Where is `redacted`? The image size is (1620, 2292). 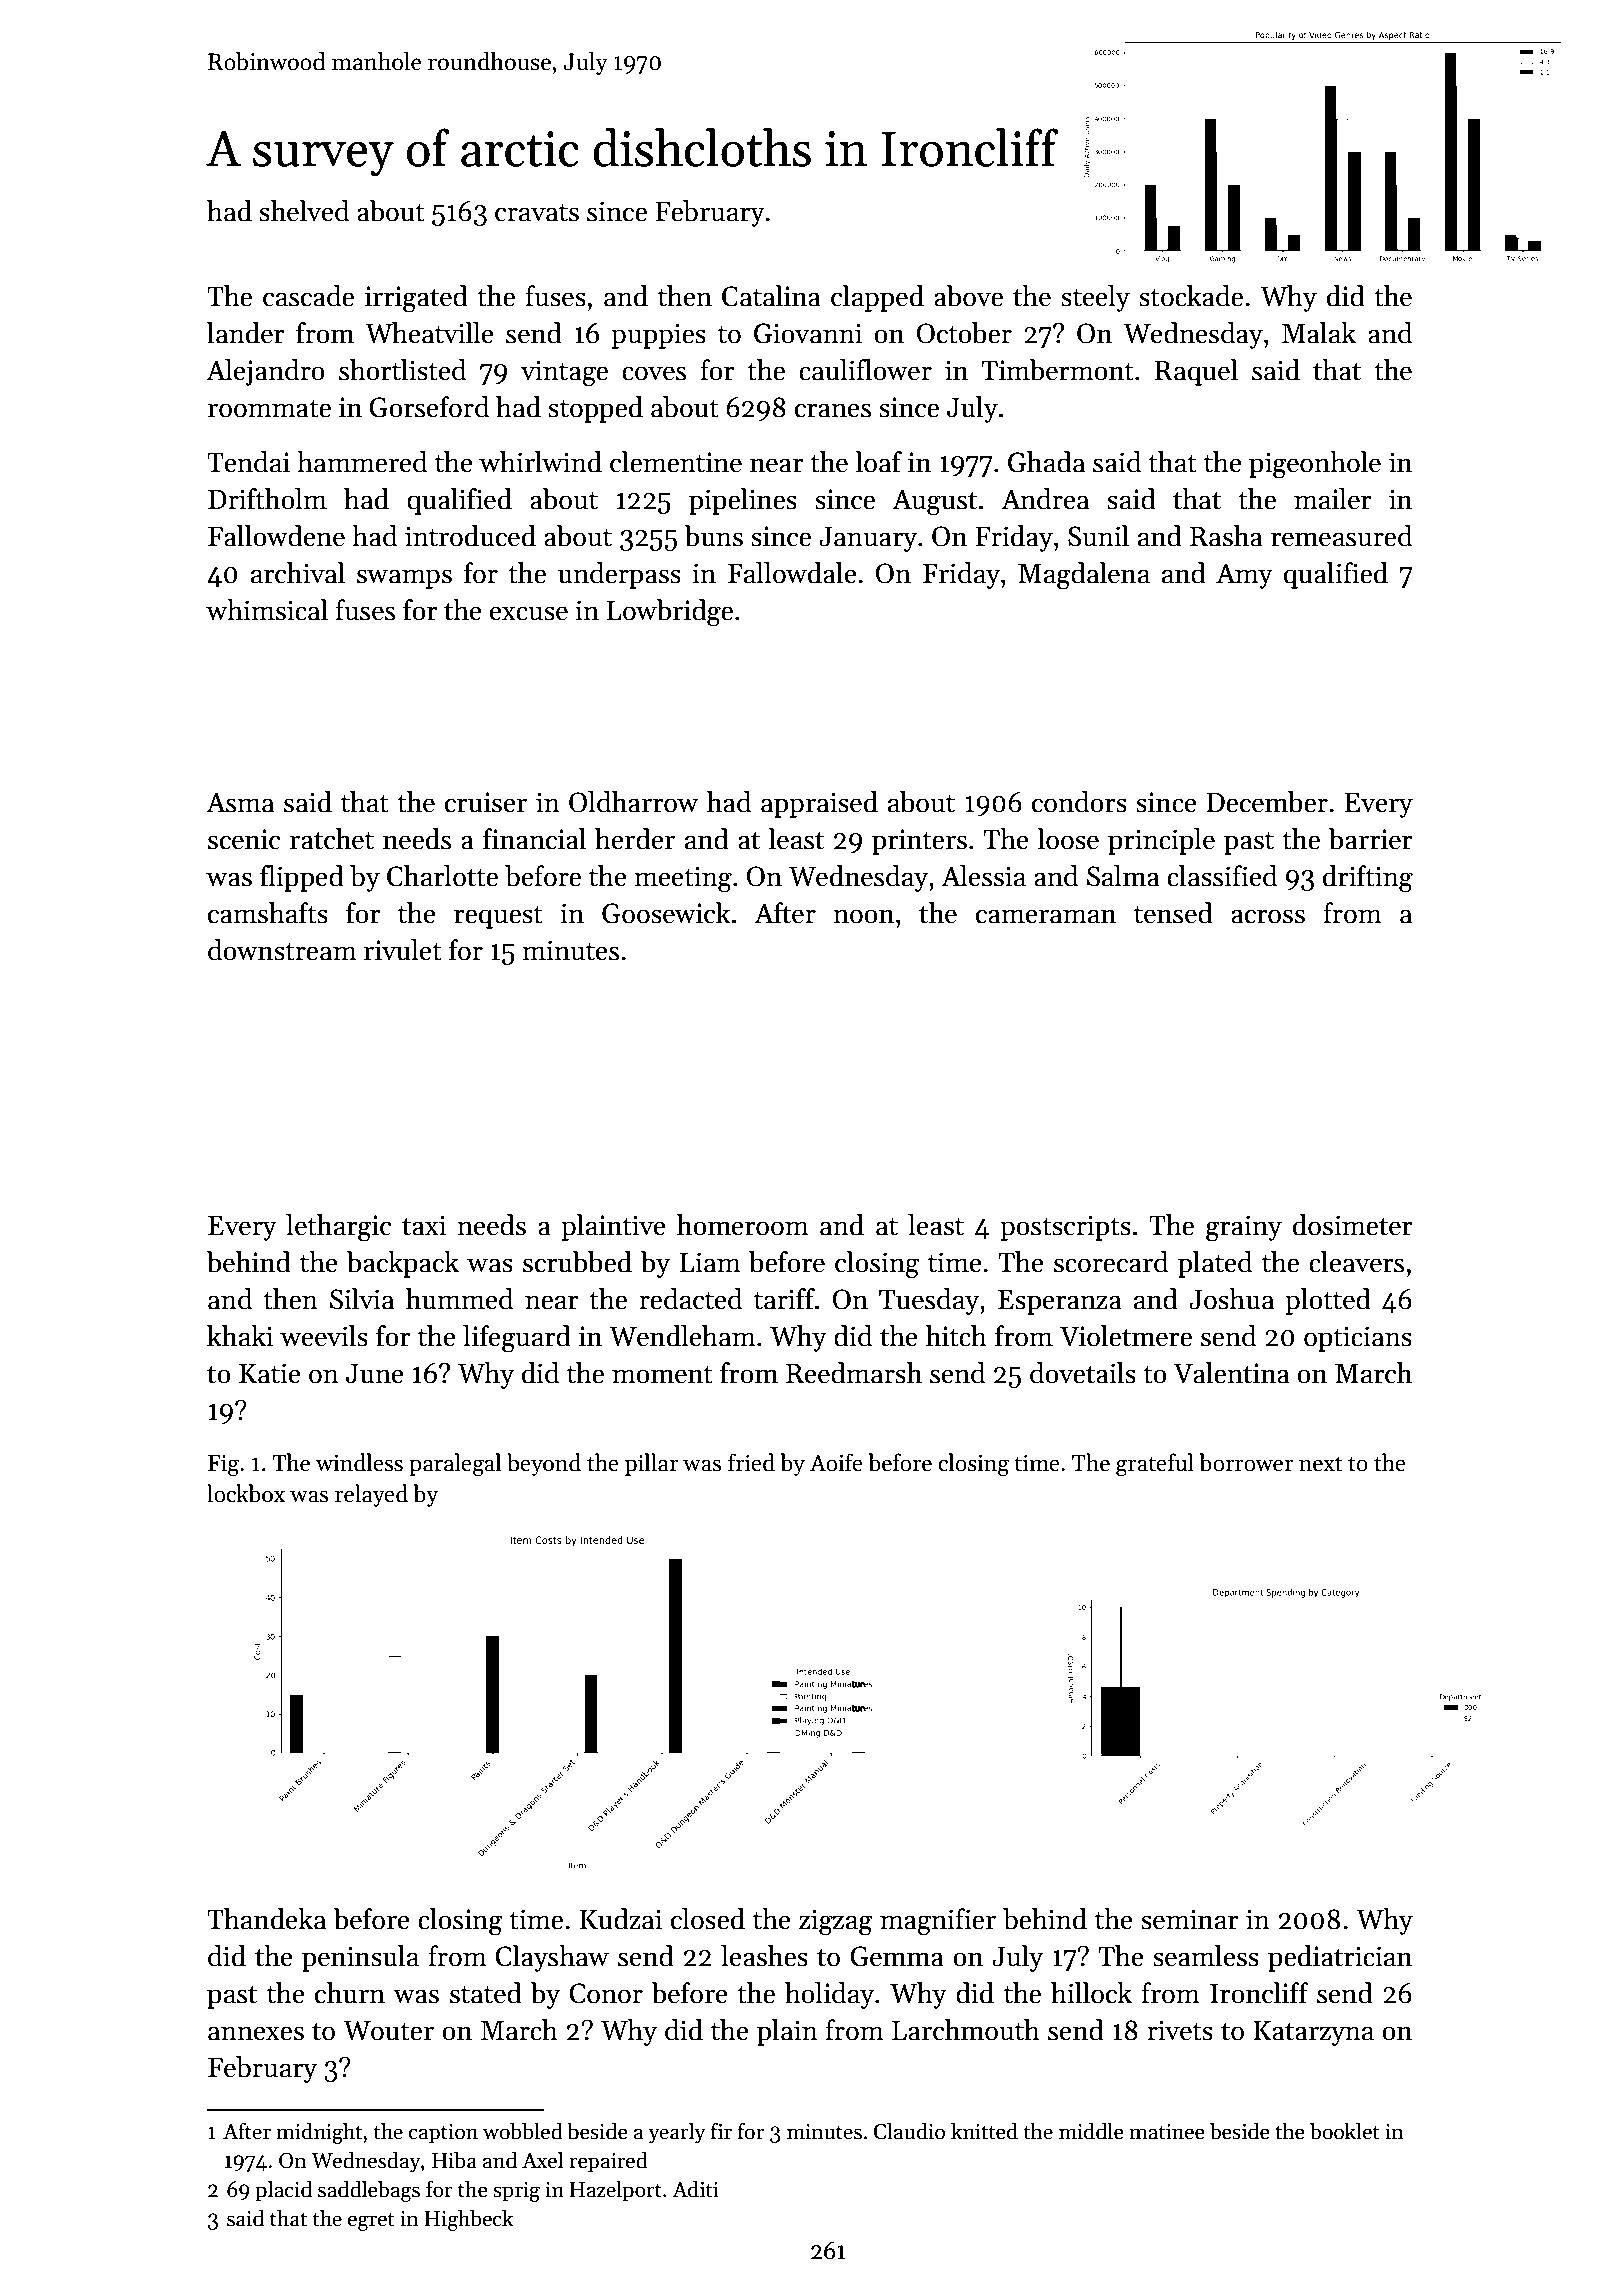 redacted is located at coordinates (690, 1299).
